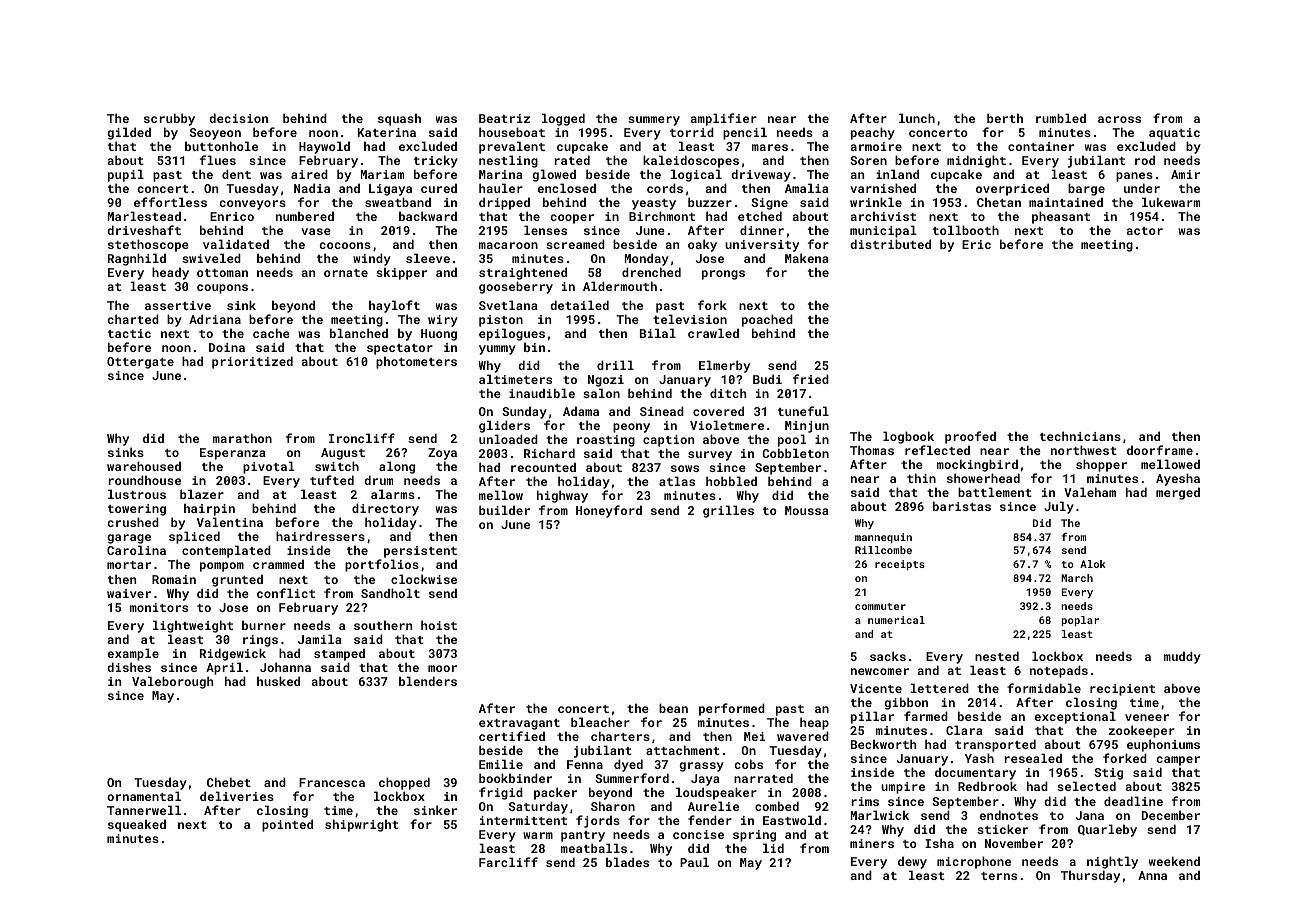 Image resolution: width=1308 pixels, height=924 pixels. What do you see at coordinates (144, 796) in the screenshot?
I see `ornamental` at bounding box center [144, 796].
